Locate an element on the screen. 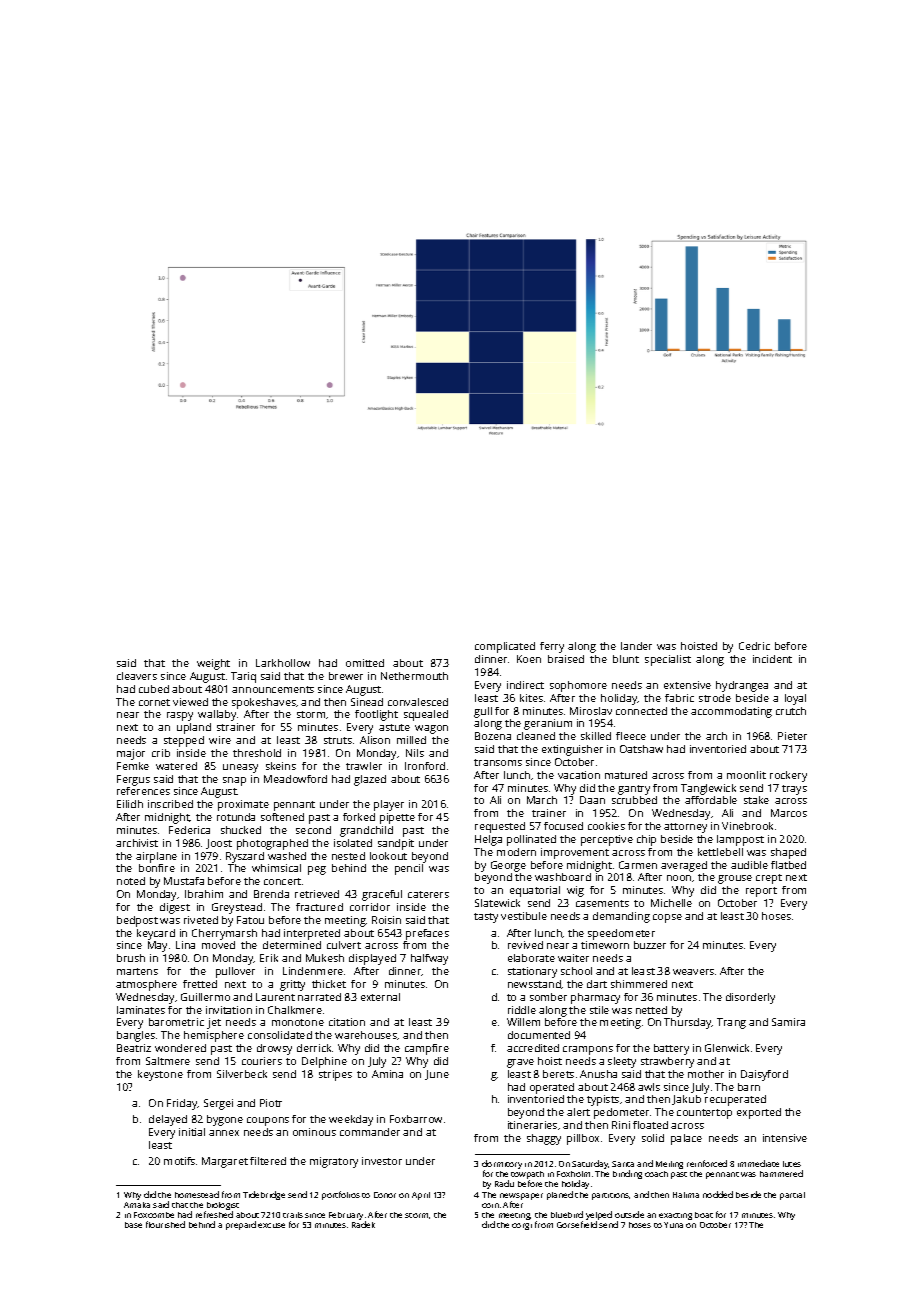 The height and width of the screenshot is (1308, 924). Yuna is located at coordinates (673, 1225).
